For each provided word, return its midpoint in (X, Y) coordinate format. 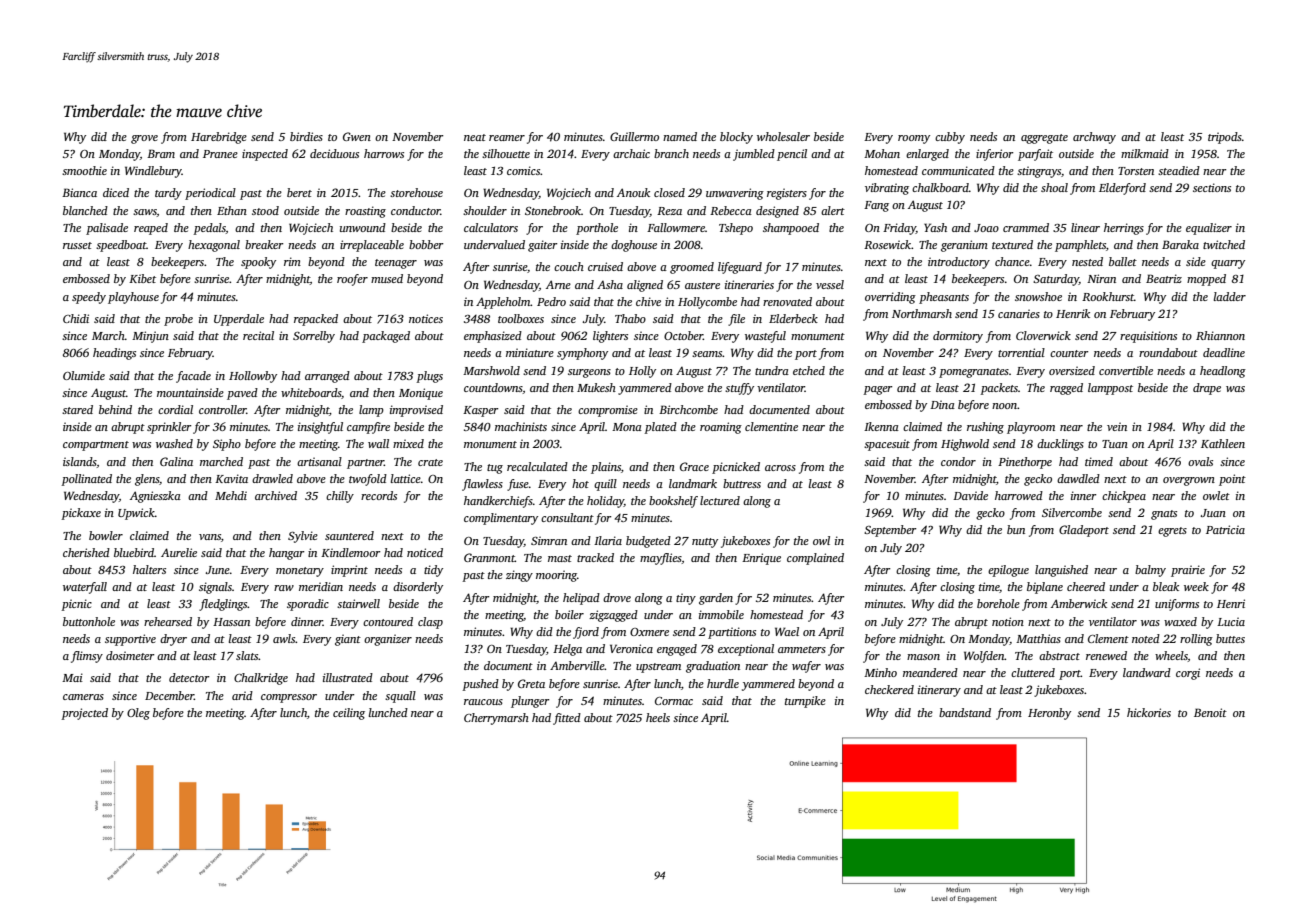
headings (114, 354)
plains (606, 468)
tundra (772, 370)
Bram (161, 153)
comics (524, 170)
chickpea (1124, 497)
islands (80, 462)
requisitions (1148, 337)
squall (400, 697)
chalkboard (940, 187)
